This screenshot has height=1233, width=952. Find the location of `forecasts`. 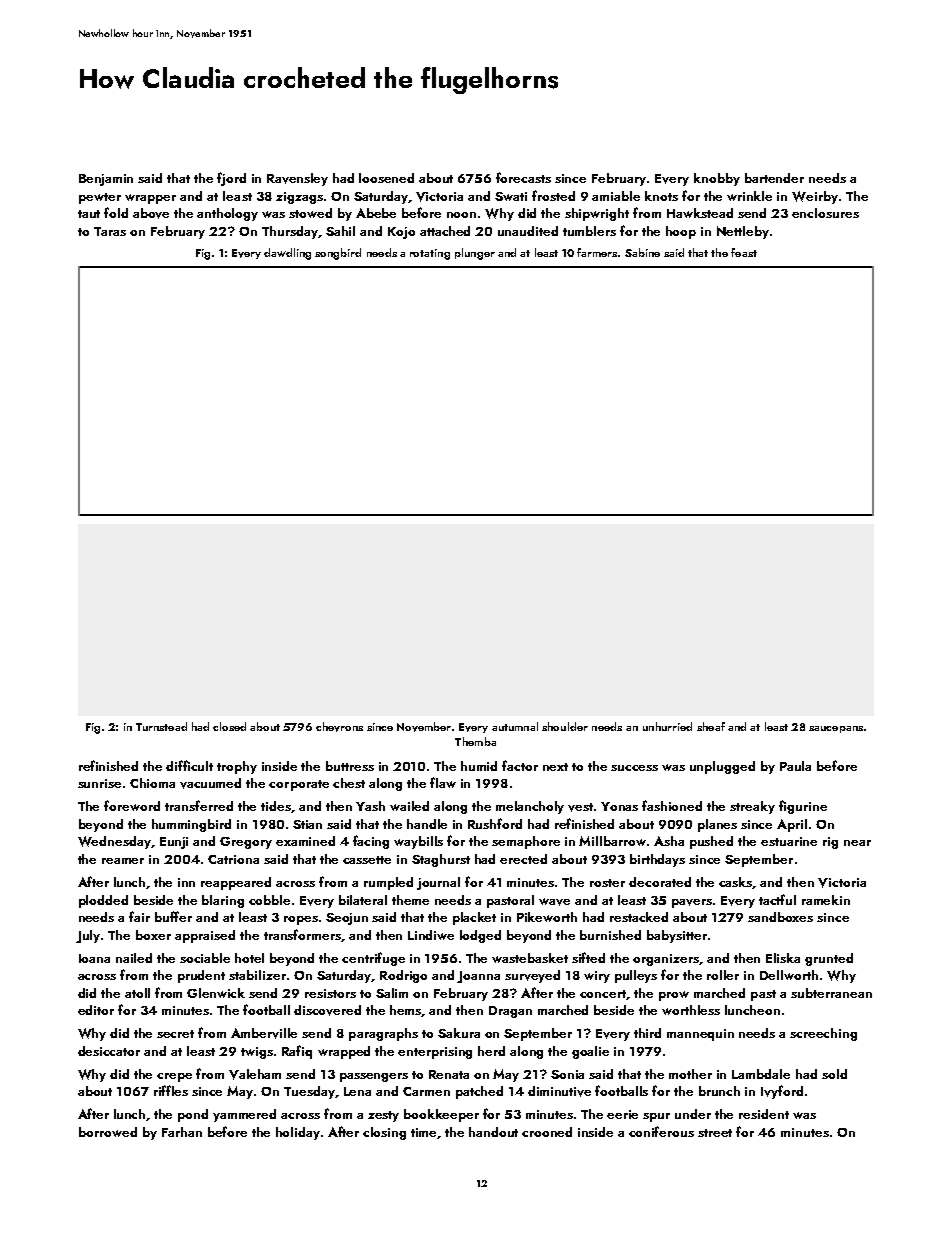

forecasts is located at coordinates (523, 177).
